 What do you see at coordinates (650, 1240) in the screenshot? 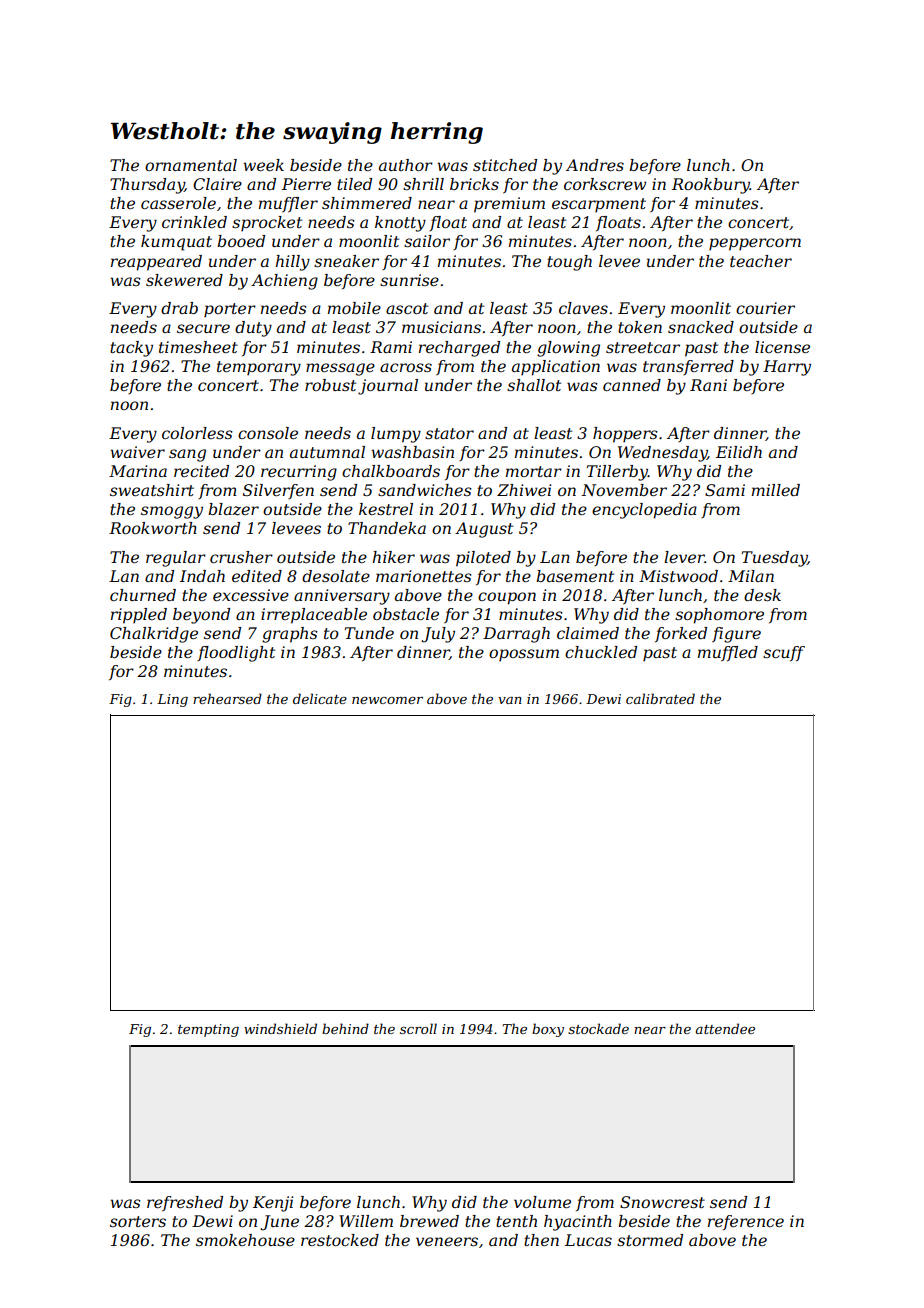
I see `stormed` at bounding box center [650, 1240].
